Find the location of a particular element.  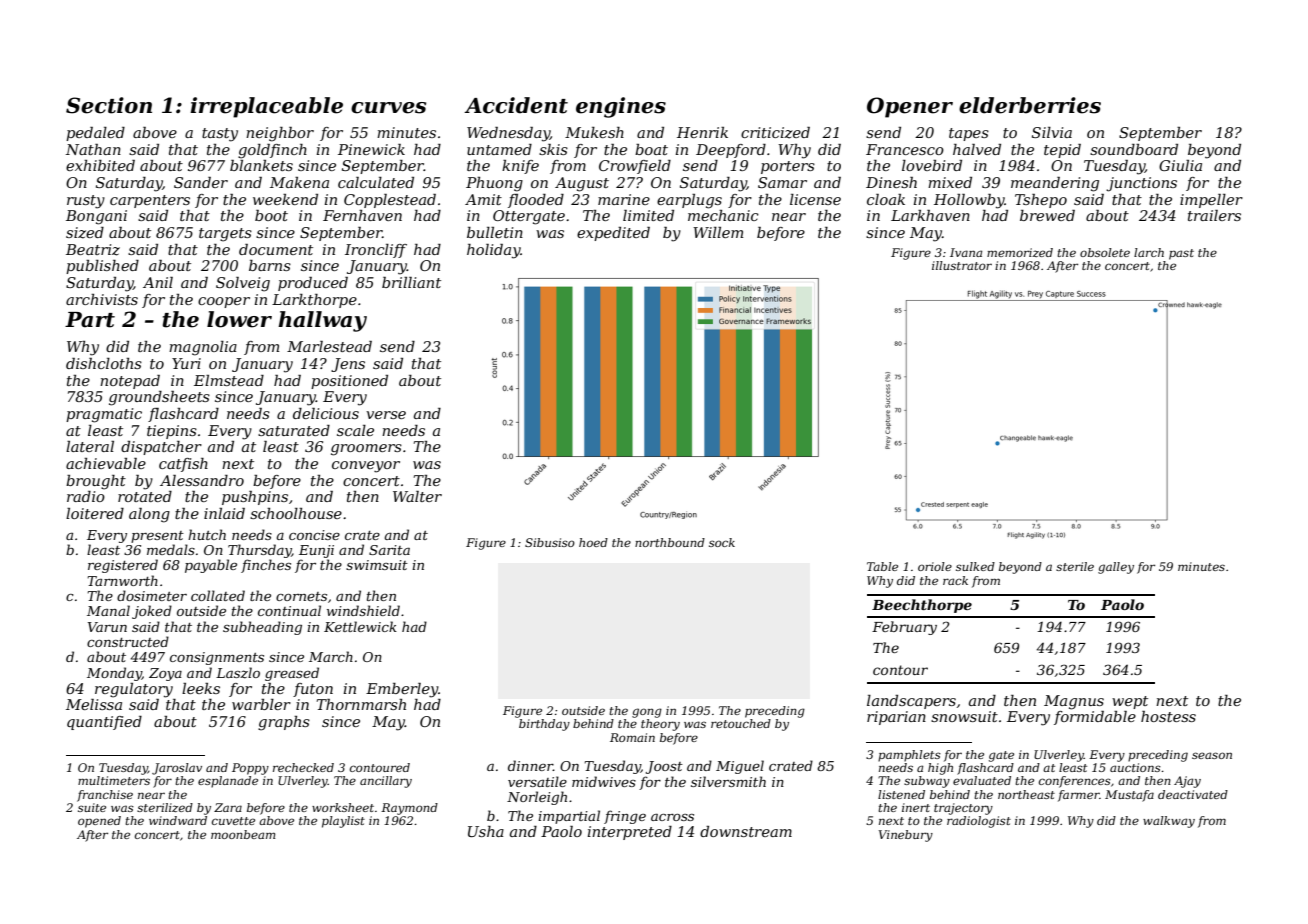

northbound is located at coordinates (670, 542).
